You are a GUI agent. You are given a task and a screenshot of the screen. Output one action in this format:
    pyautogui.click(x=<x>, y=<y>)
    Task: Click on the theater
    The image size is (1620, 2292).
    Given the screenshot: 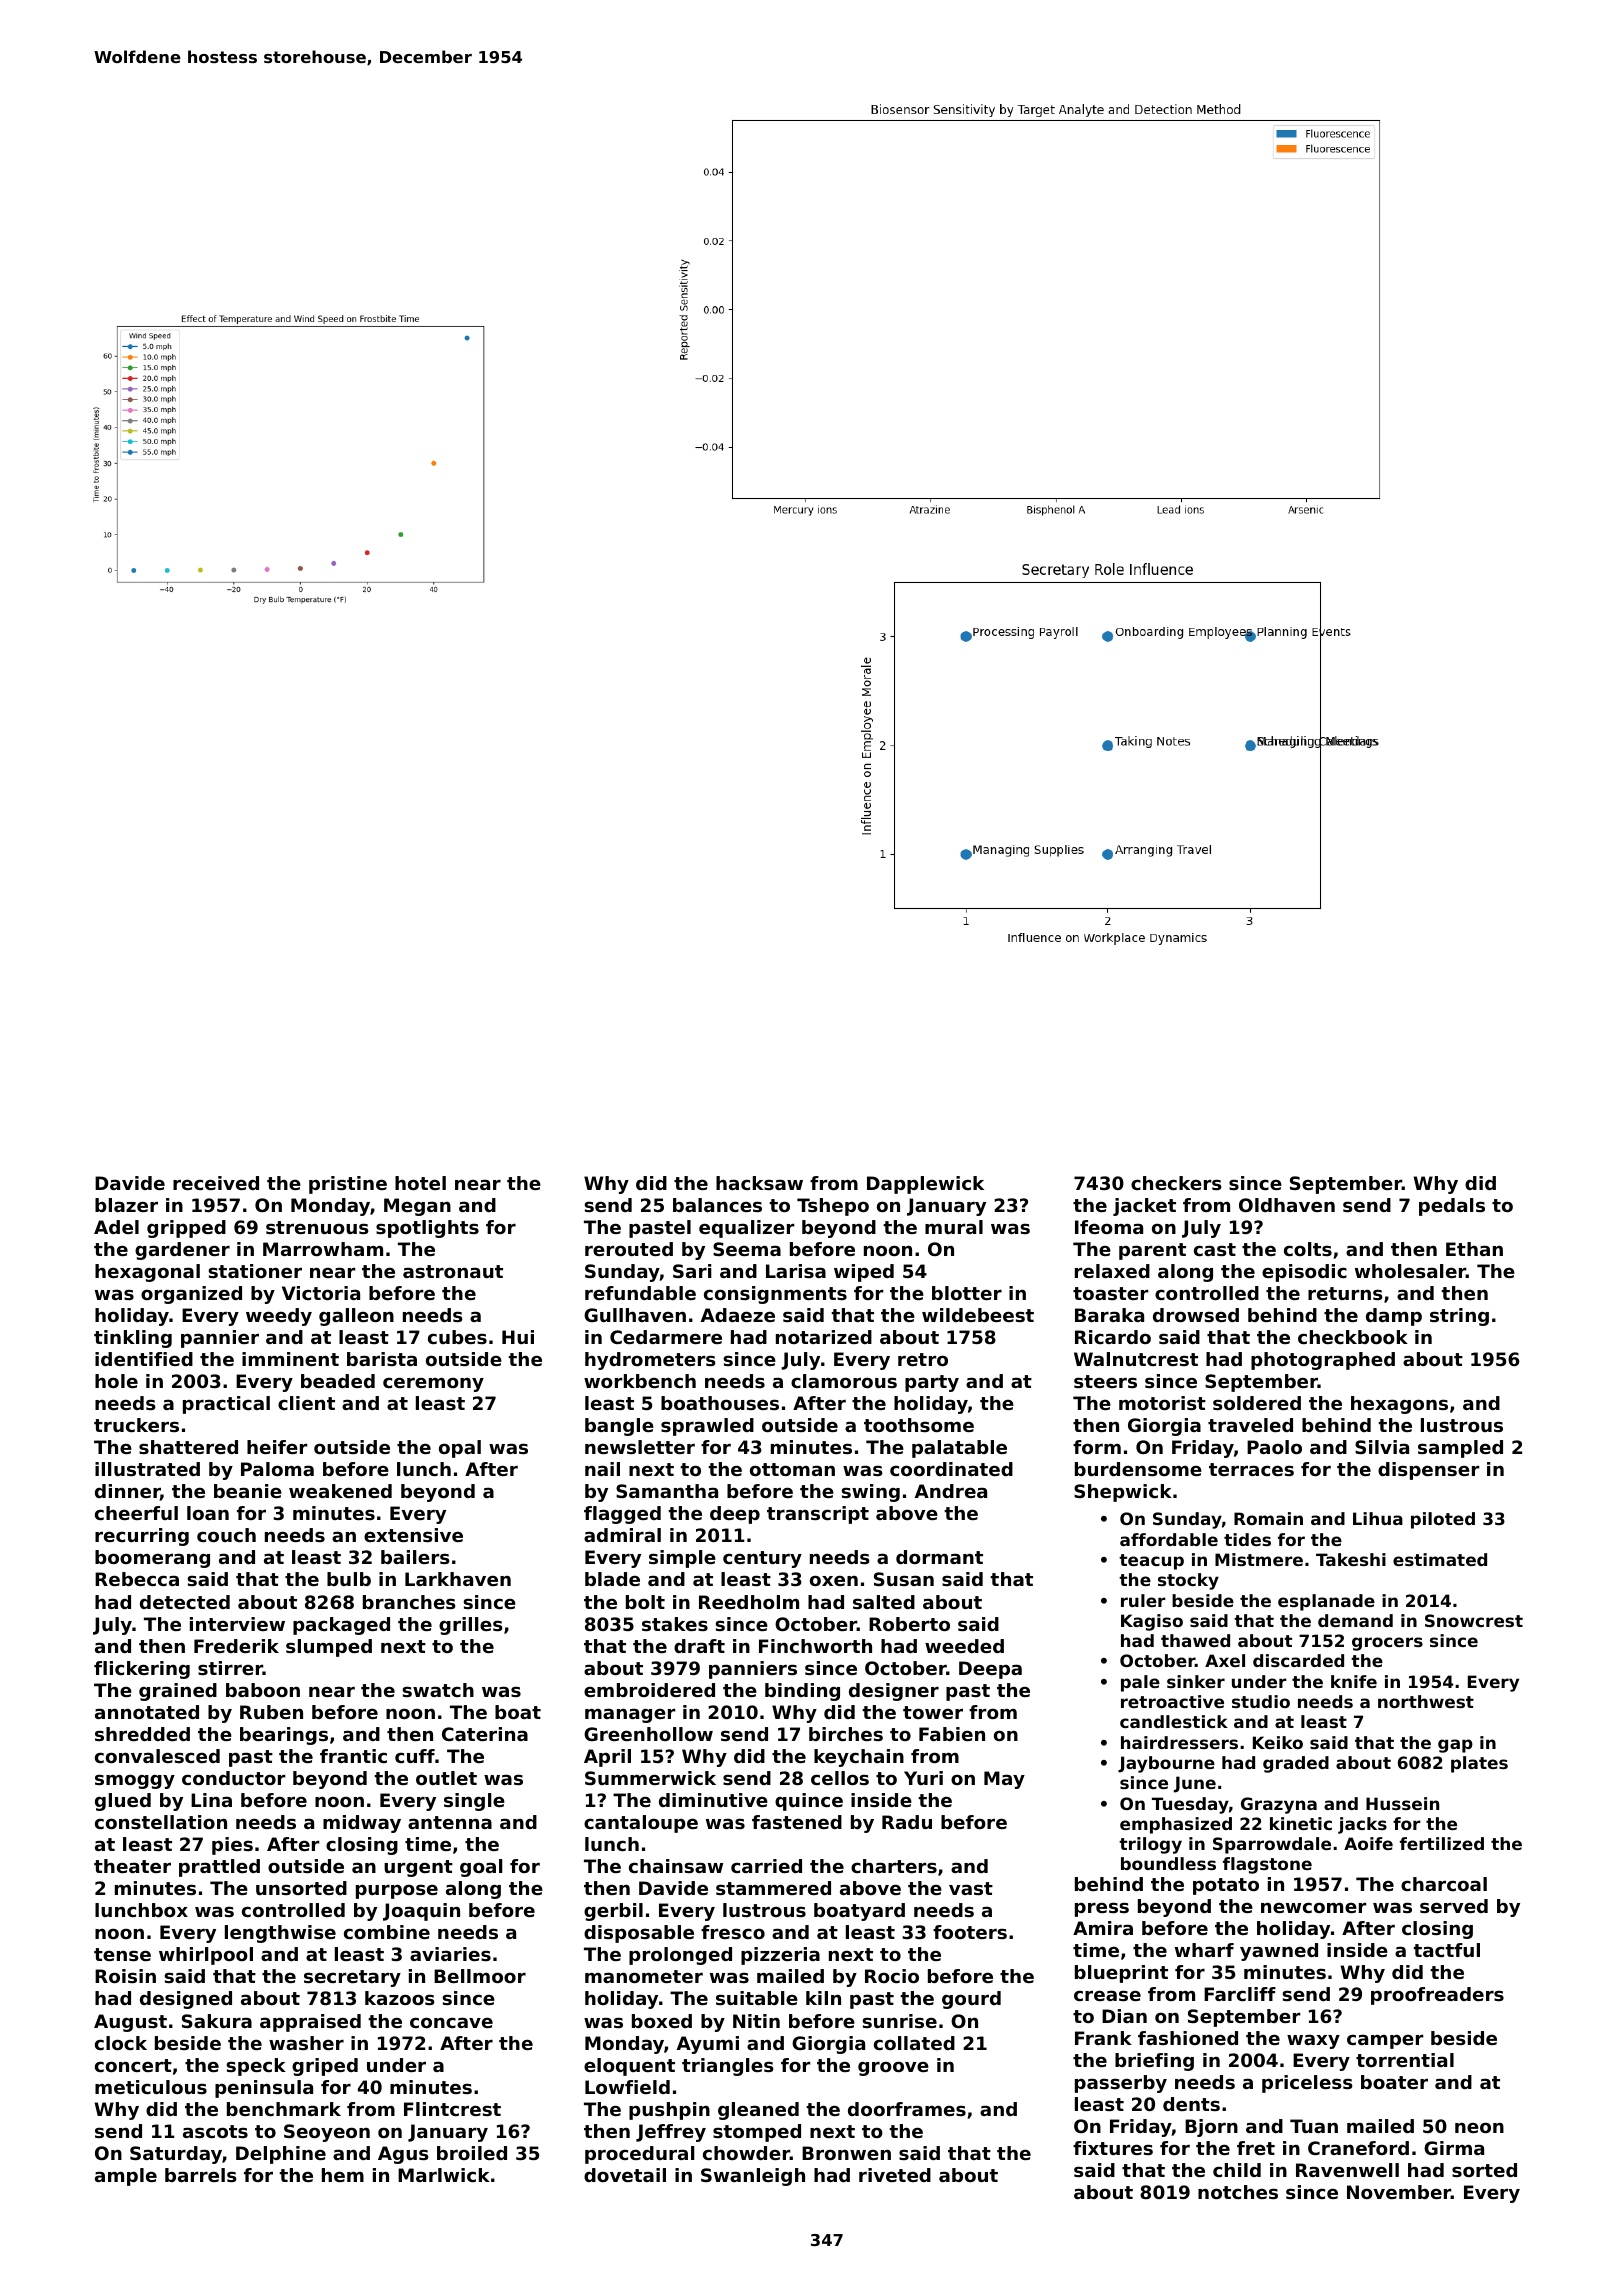 What is the action you would take?
    pyautogui.click(x=132, y=1866)
